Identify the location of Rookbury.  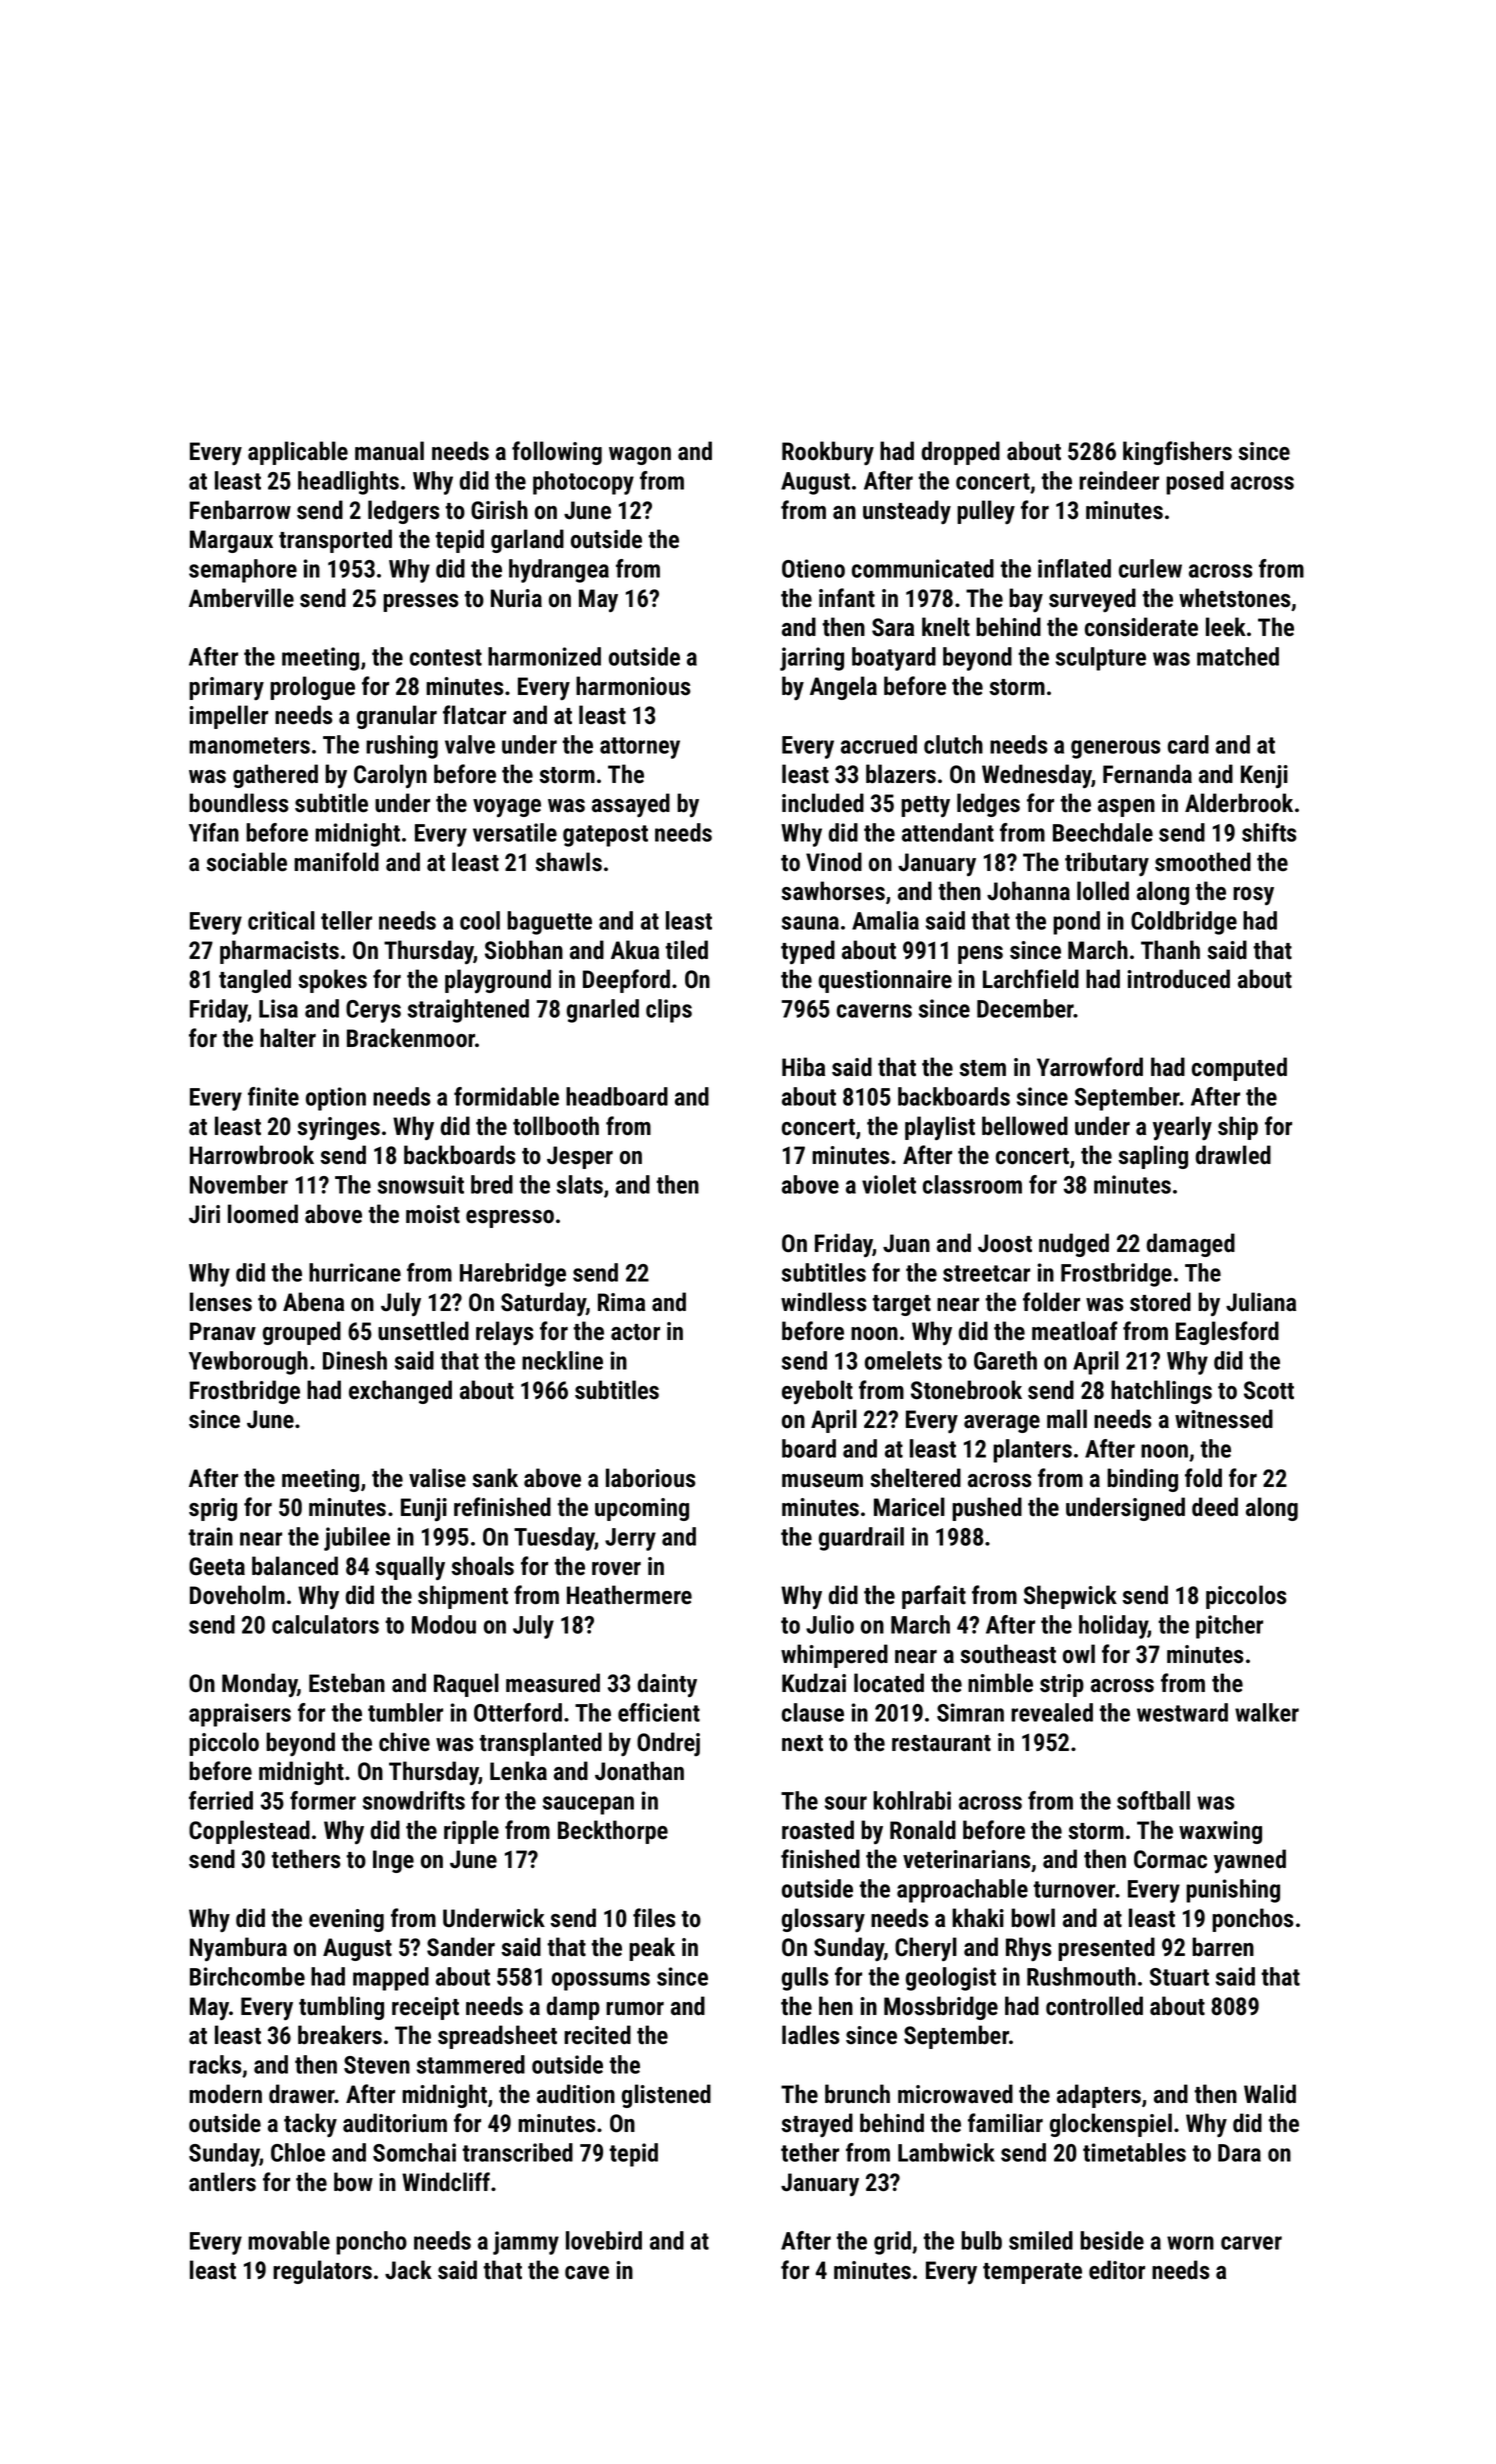
(828, 453).
